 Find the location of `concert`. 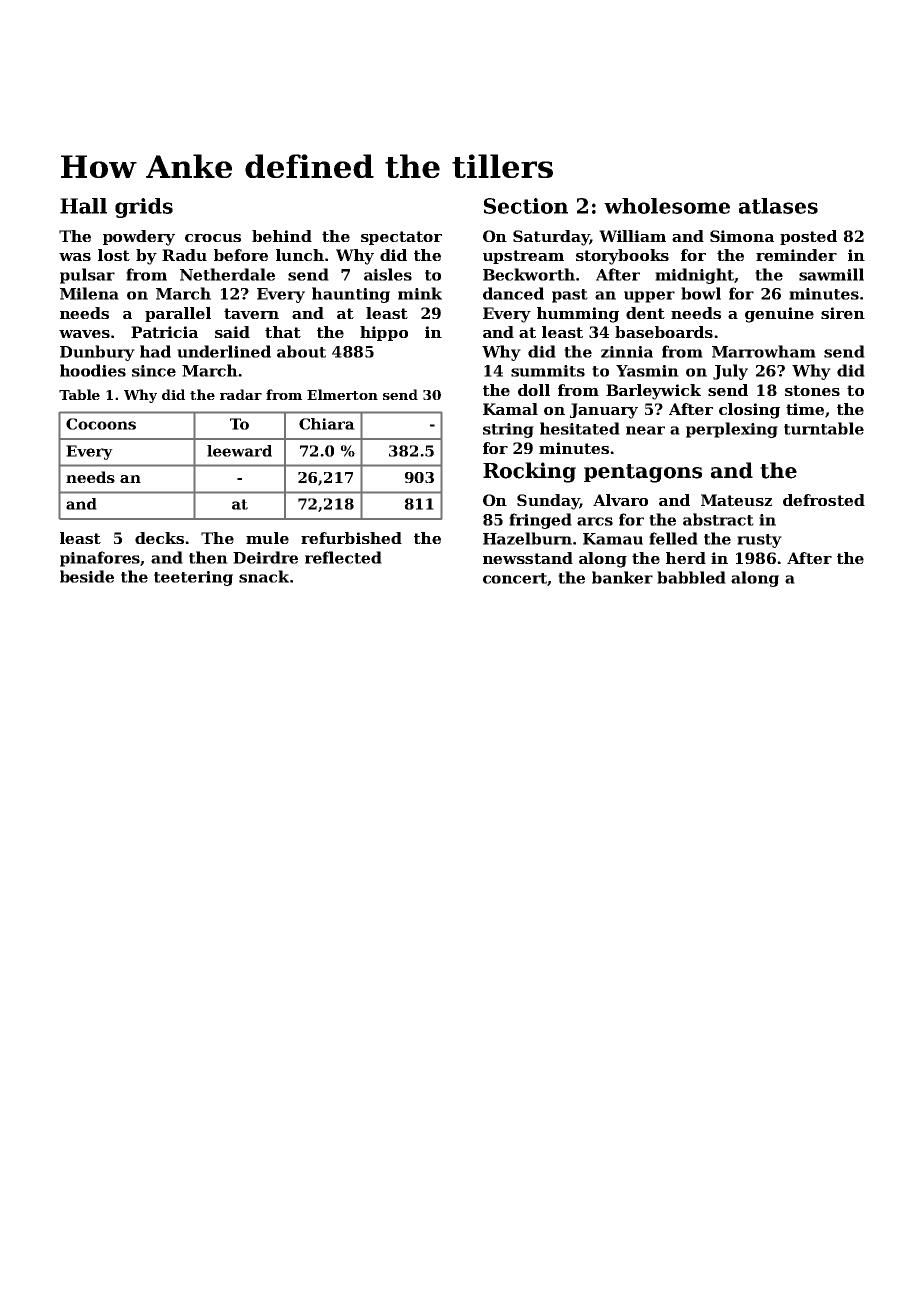

concert is located at coordinates (515, 579).
